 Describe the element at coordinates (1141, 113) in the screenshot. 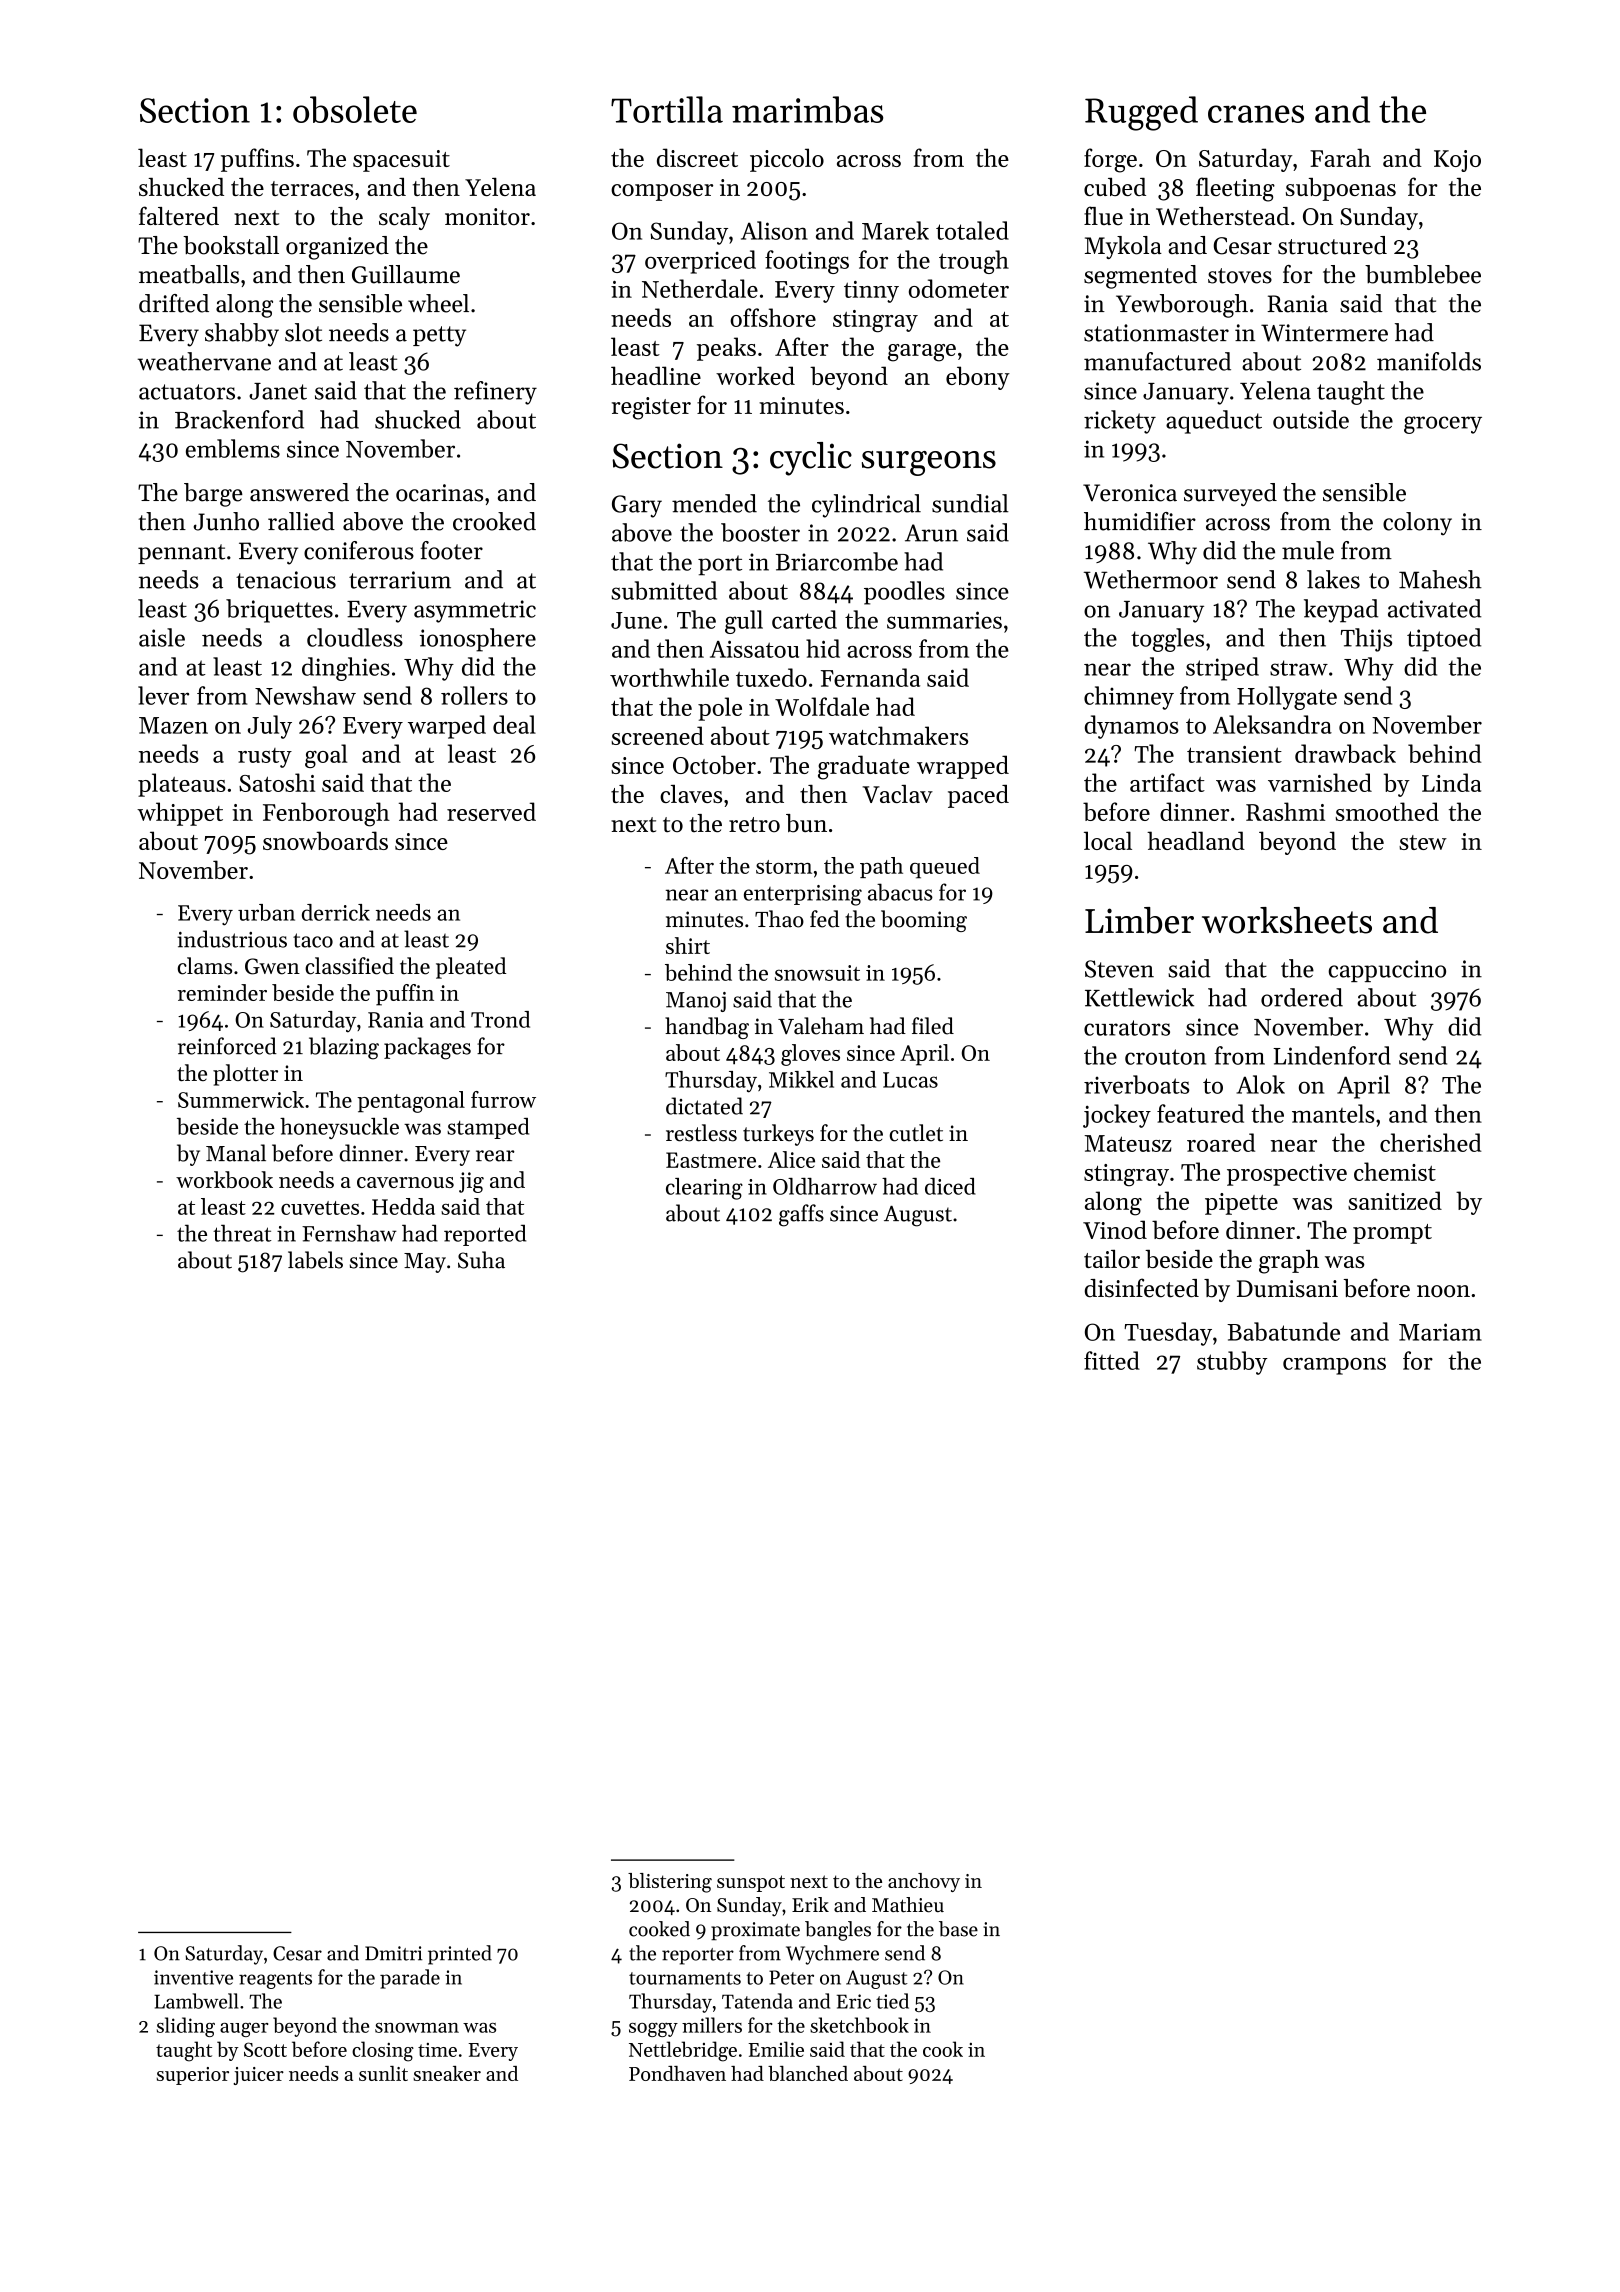

I see `Rugged` at that location.
